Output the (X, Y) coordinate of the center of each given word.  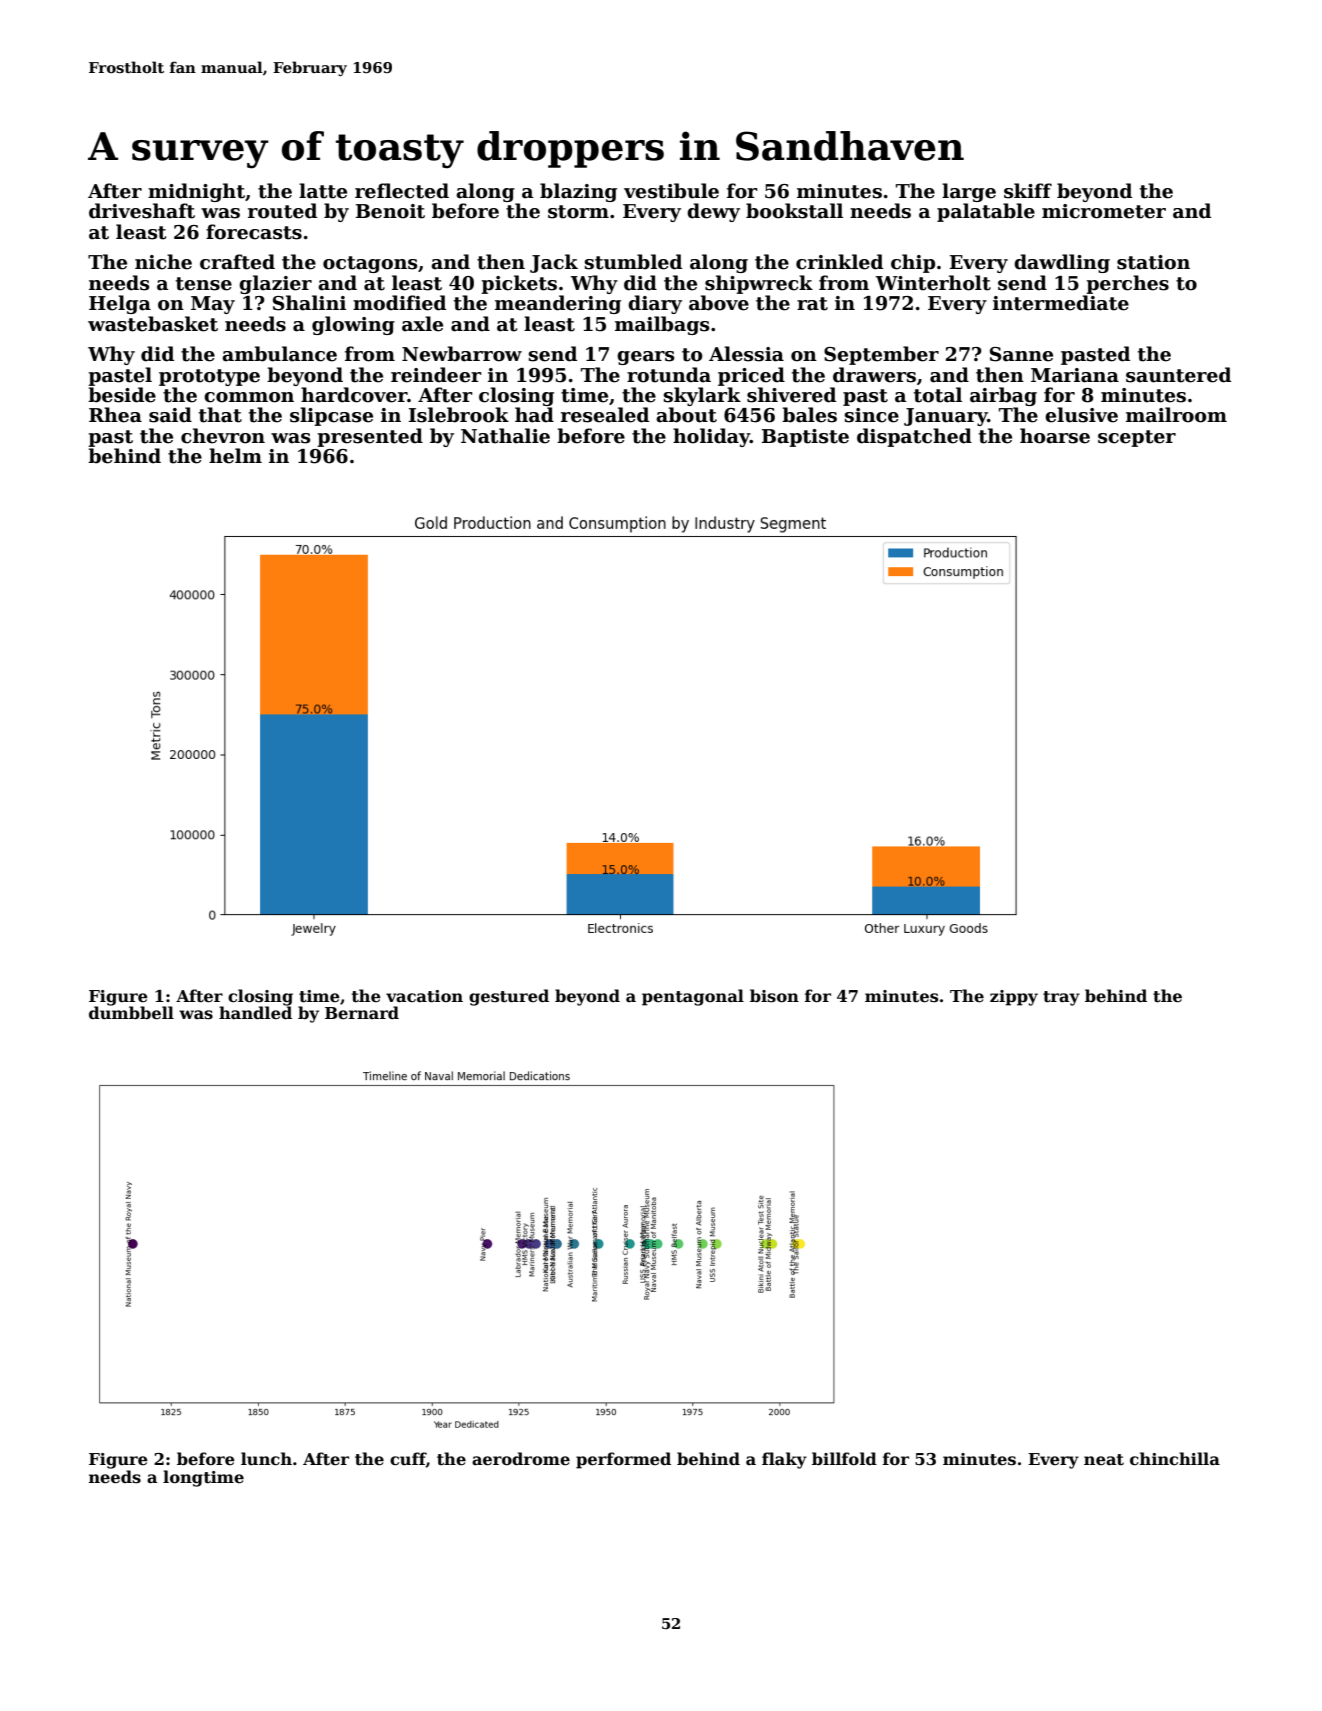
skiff (1028, 191)
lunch (266, 1459)
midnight (196, 192)
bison (774, 996)
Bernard (362, 1013)
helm (235, 456)
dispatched (914, 437)
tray (1061, 998)
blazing (578, 192)
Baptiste (805, 438)
